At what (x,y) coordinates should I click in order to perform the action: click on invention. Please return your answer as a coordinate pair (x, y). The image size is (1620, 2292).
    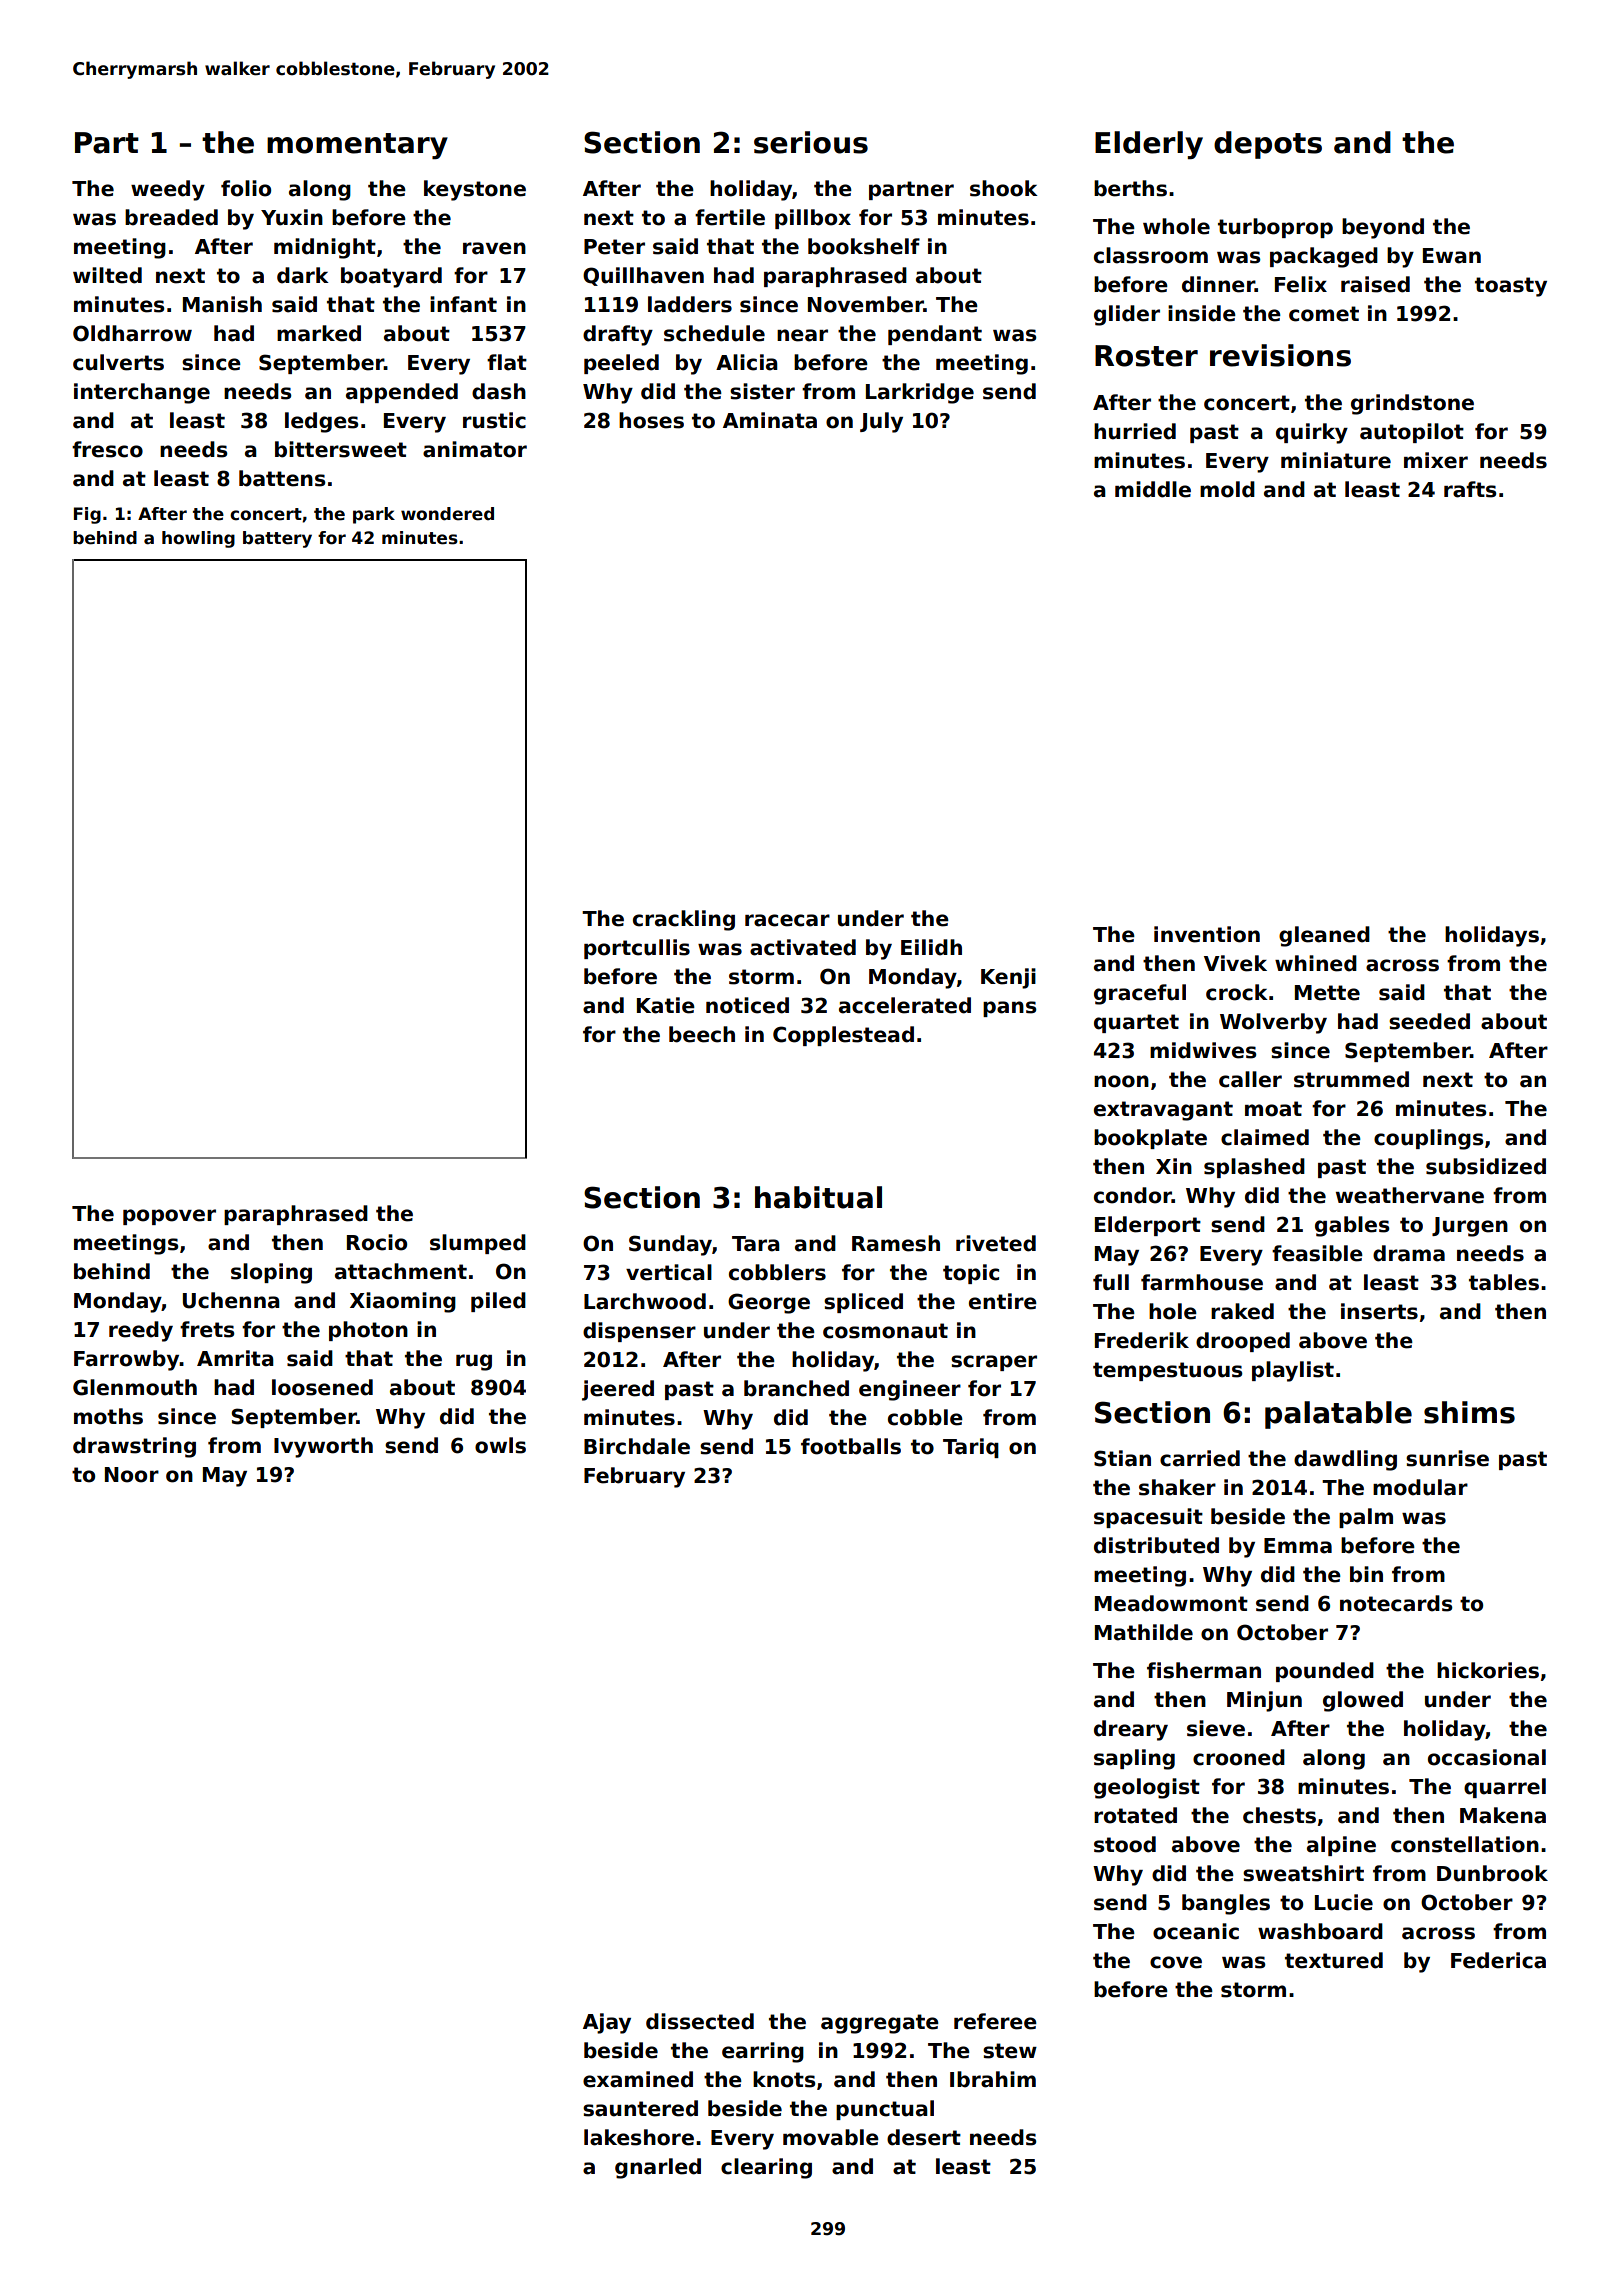
    Looking at the image, I should click on (1207, 934).
